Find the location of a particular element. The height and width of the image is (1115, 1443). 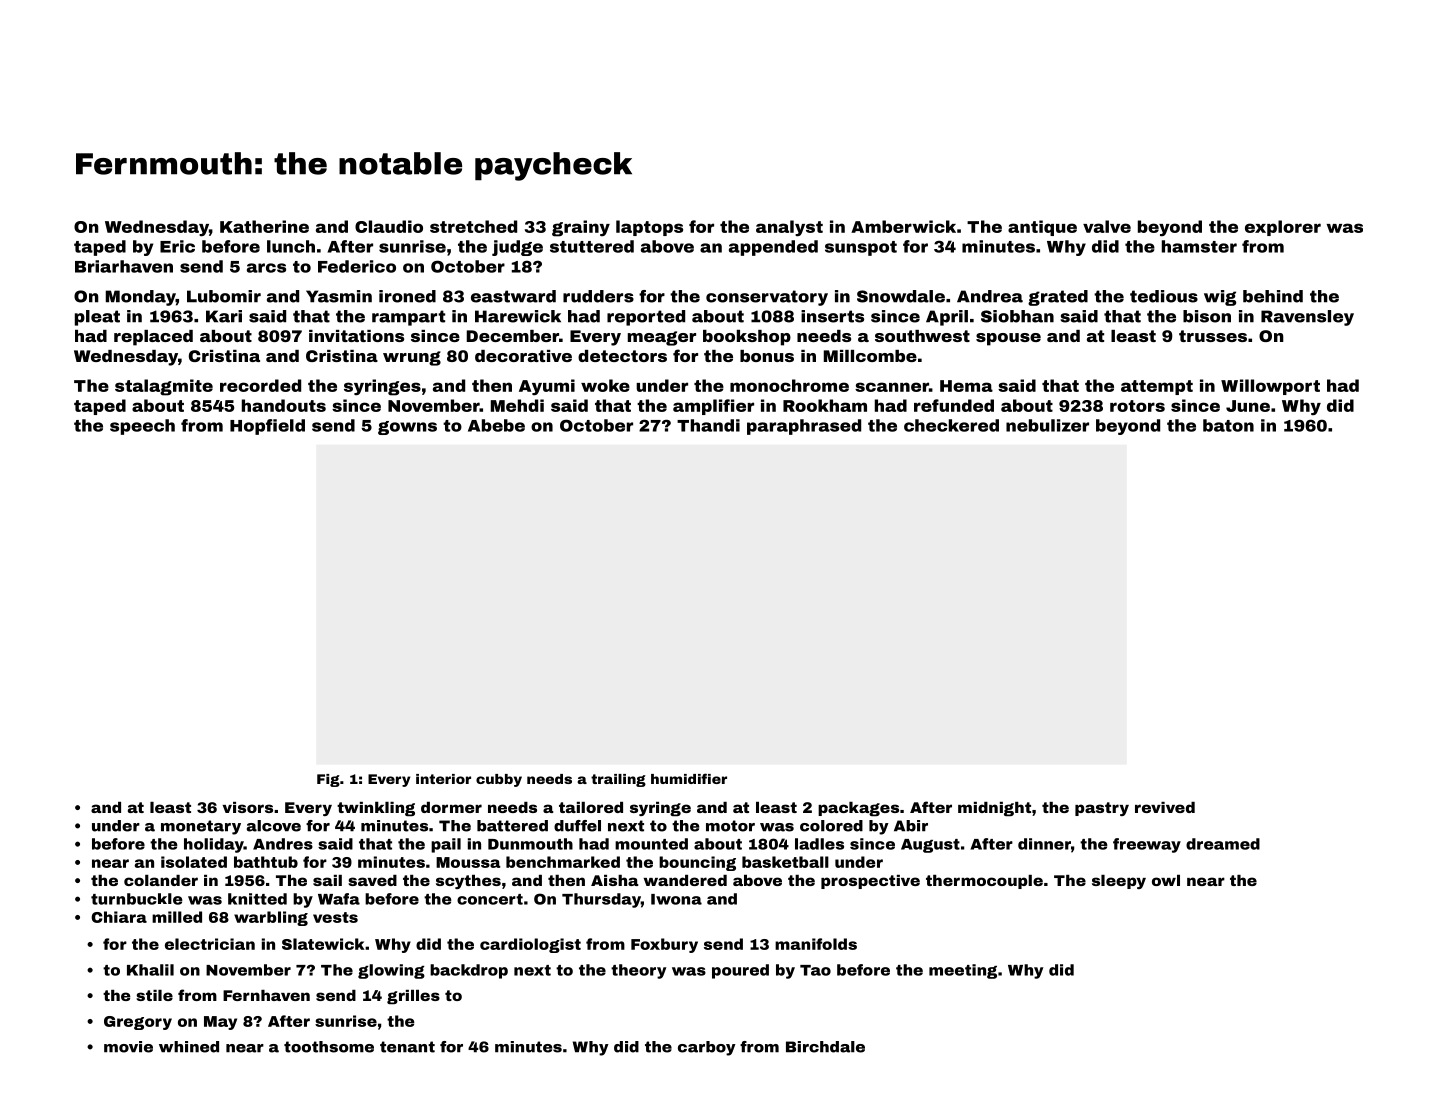

valve is located at coordinates (1107, 226).
